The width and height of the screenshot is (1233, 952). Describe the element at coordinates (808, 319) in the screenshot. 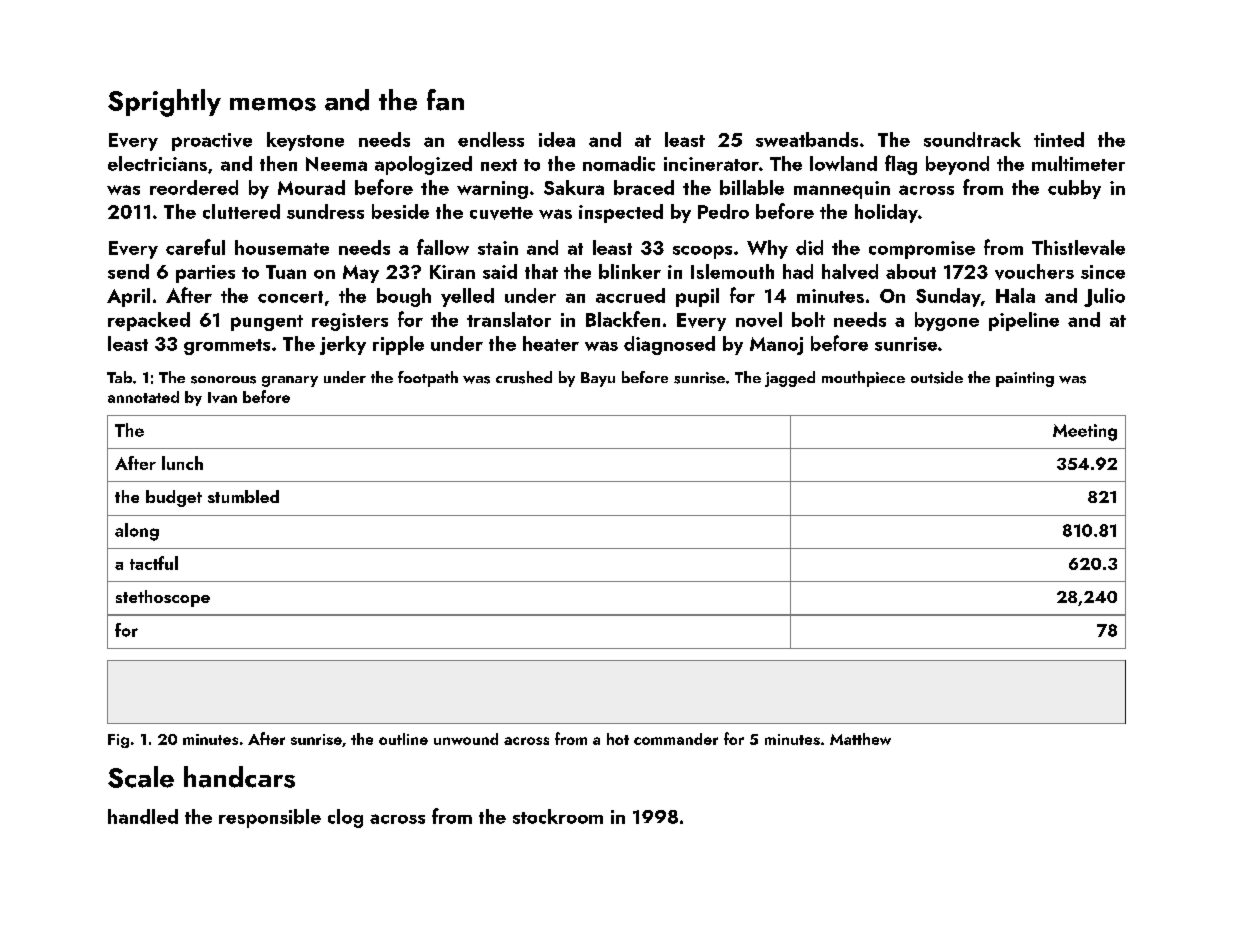

I see `bolt` at that location.
